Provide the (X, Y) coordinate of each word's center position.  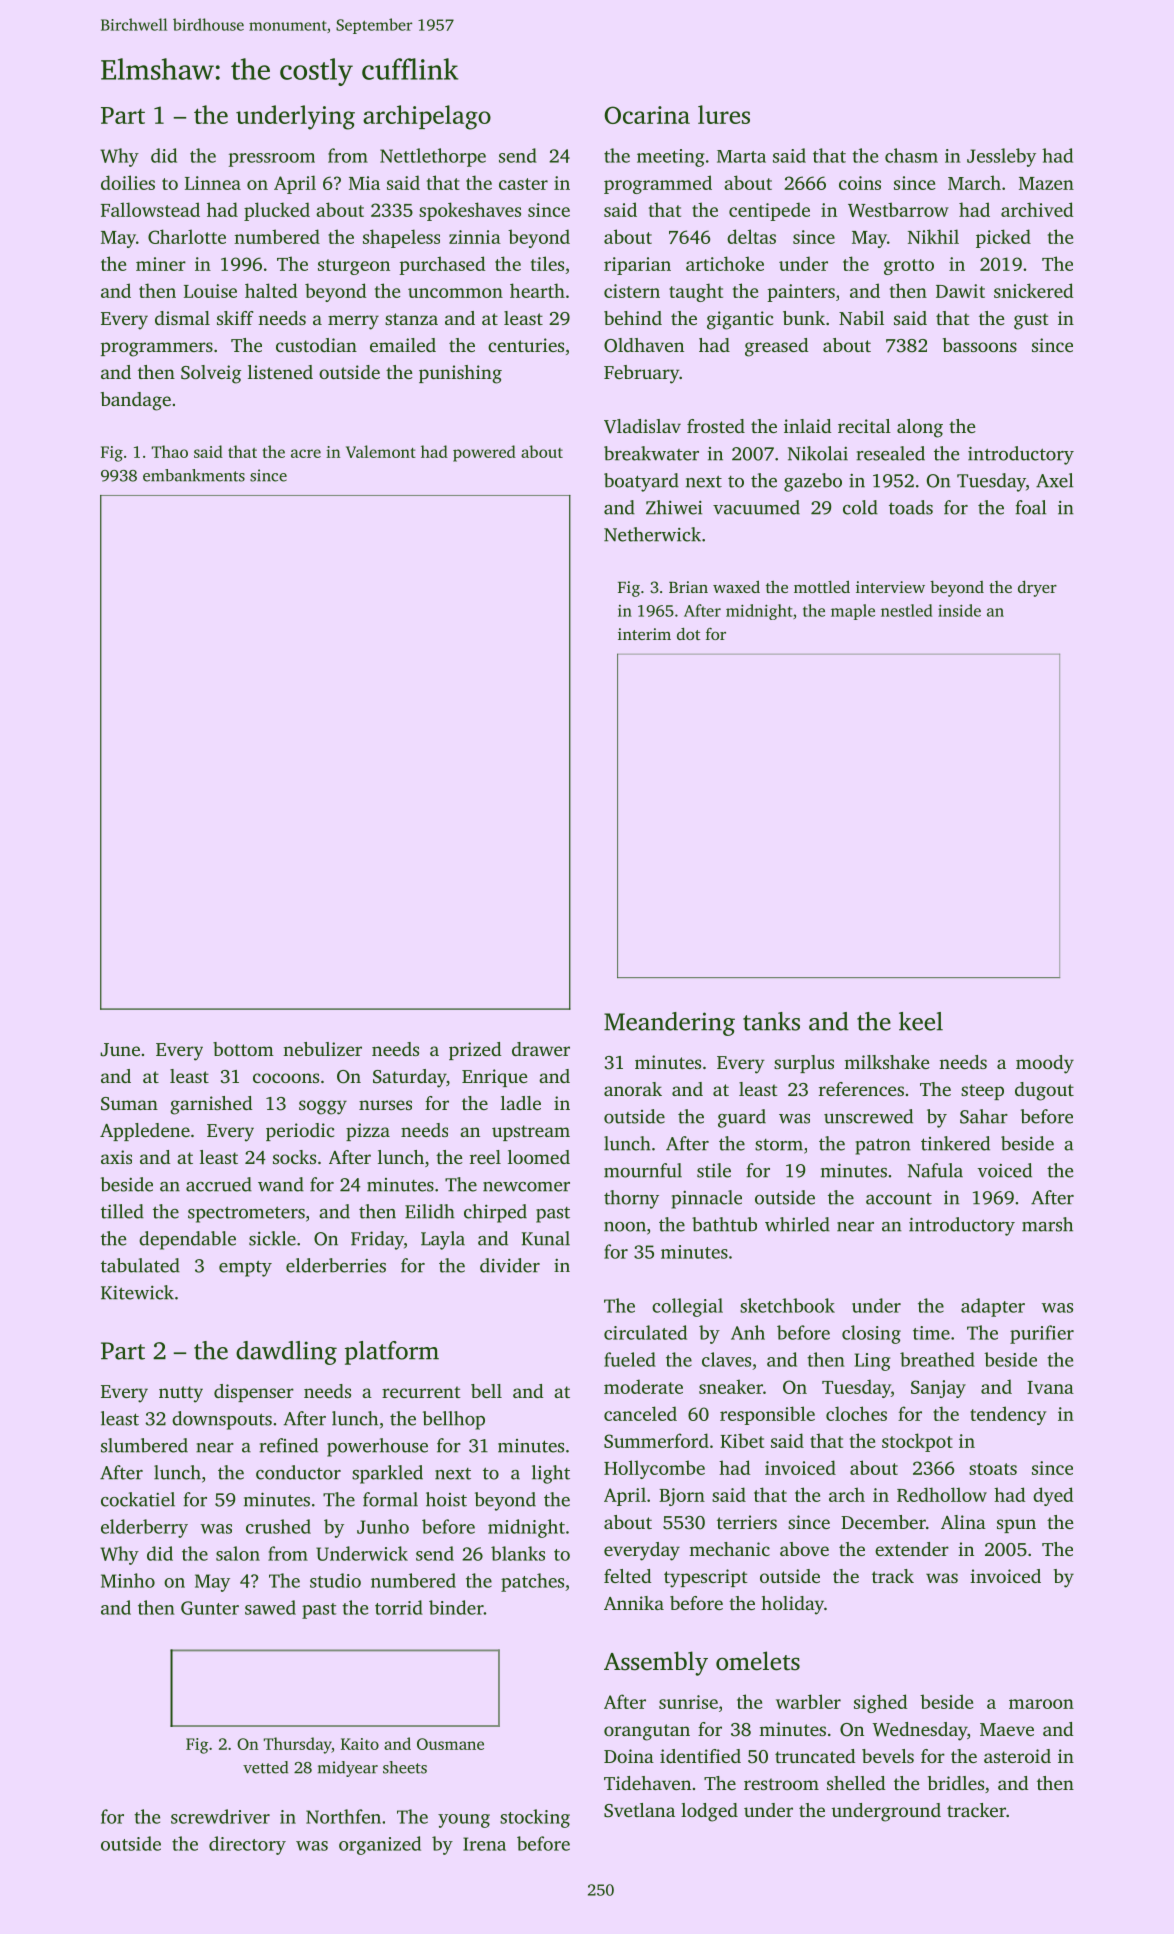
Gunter (210, 1608)
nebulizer (322, 1049)
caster (523, 184)
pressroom (272, 160)
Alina (963, 1522)
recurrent (421, 1392)
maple (853, 612)
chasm (911, 155)
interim (644, 634)
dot (688, 633)
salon (238, 1553)
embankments (194, 475)
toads (911, 507)
